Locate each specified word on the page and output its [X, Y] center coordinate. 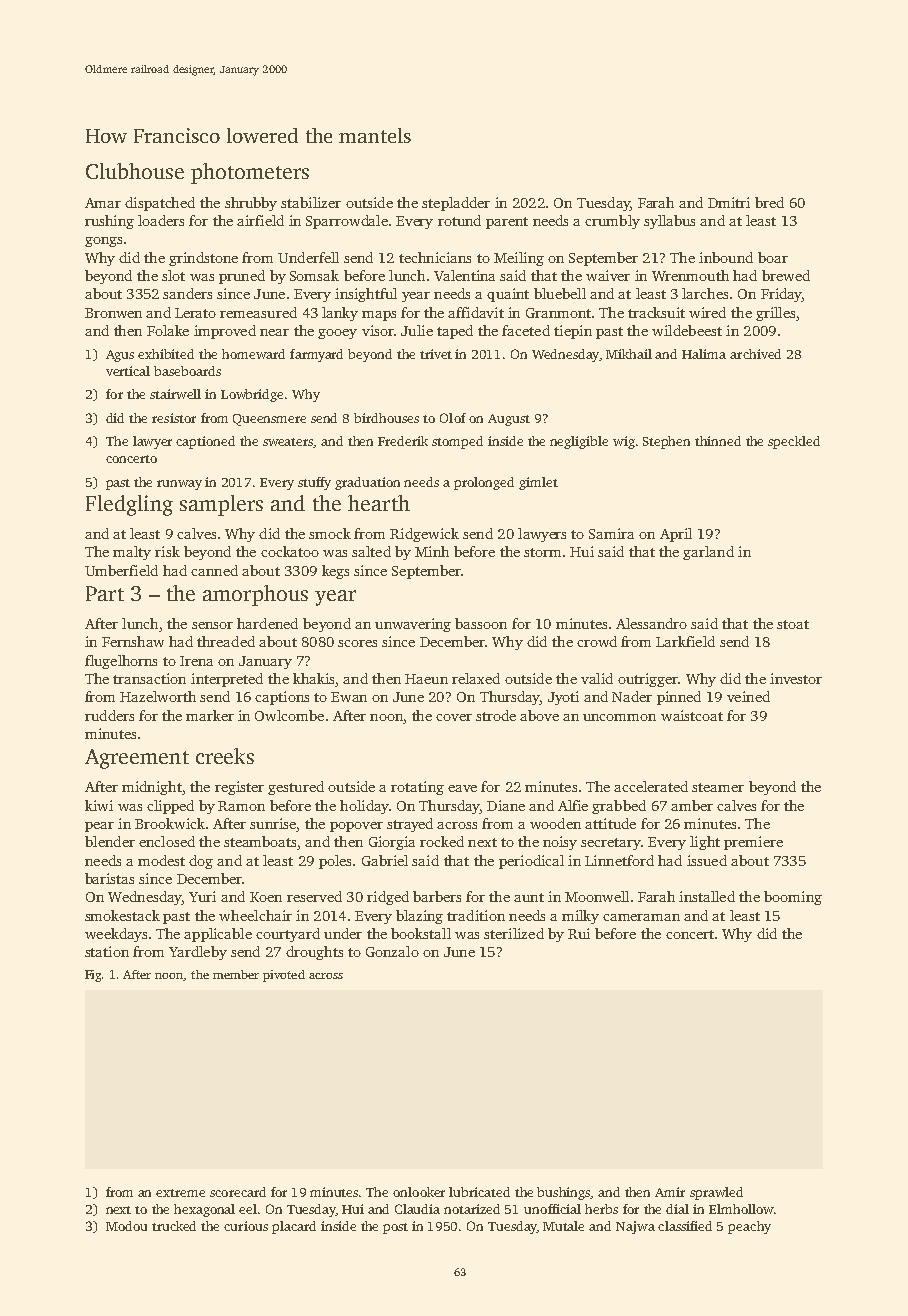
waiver [608, 275]
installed [707, 896]
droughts [314, 953]
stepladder [456, 204]
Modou [126, 1226]
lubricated [479, 1192]
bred [769, 202]
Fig [94, 976]
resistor [174, 418]
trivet [436, 354]
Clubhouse [135, 171]
